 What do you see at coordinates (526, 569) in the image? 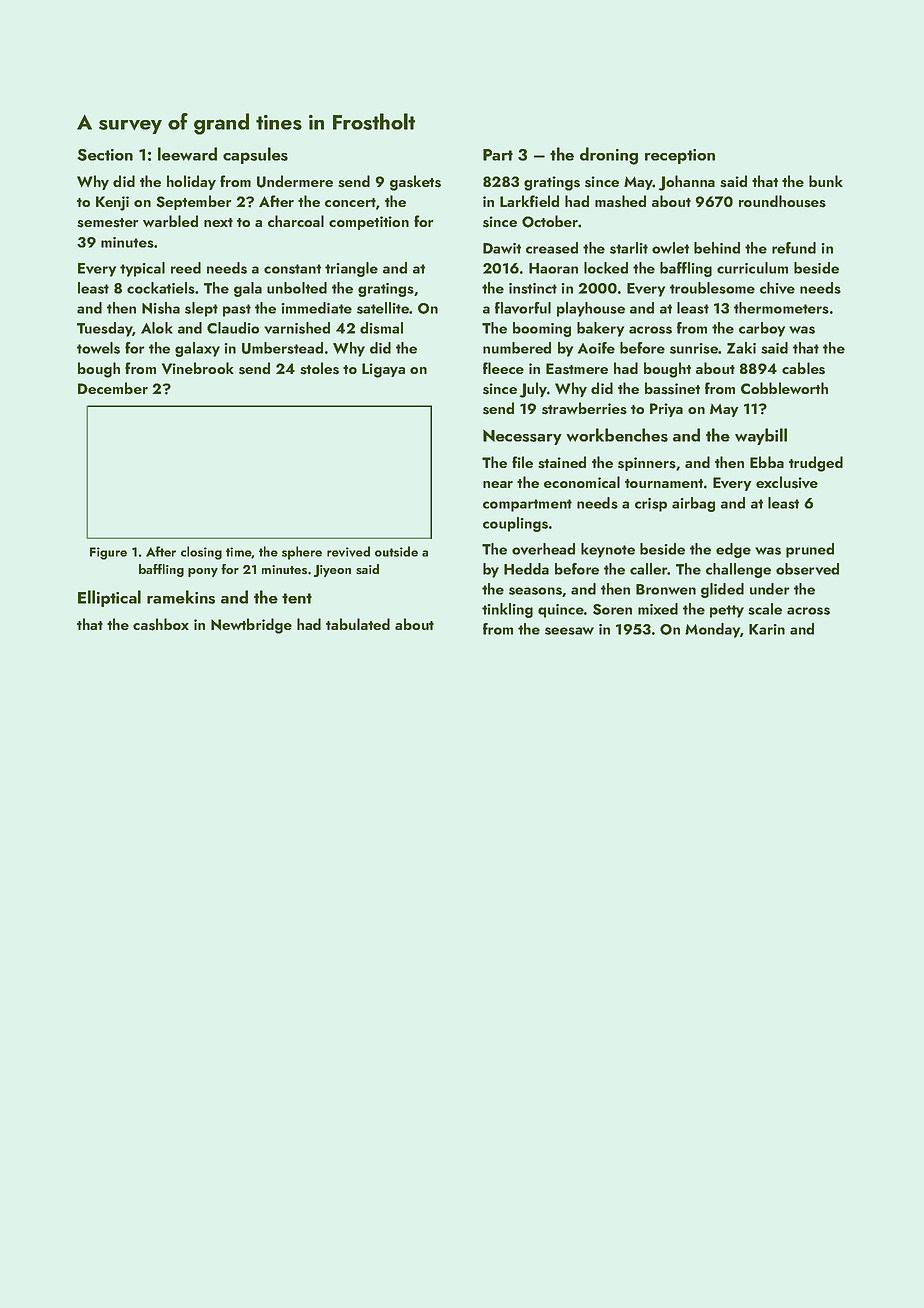
I see `Hedda` at bounding box center [526, 569].
